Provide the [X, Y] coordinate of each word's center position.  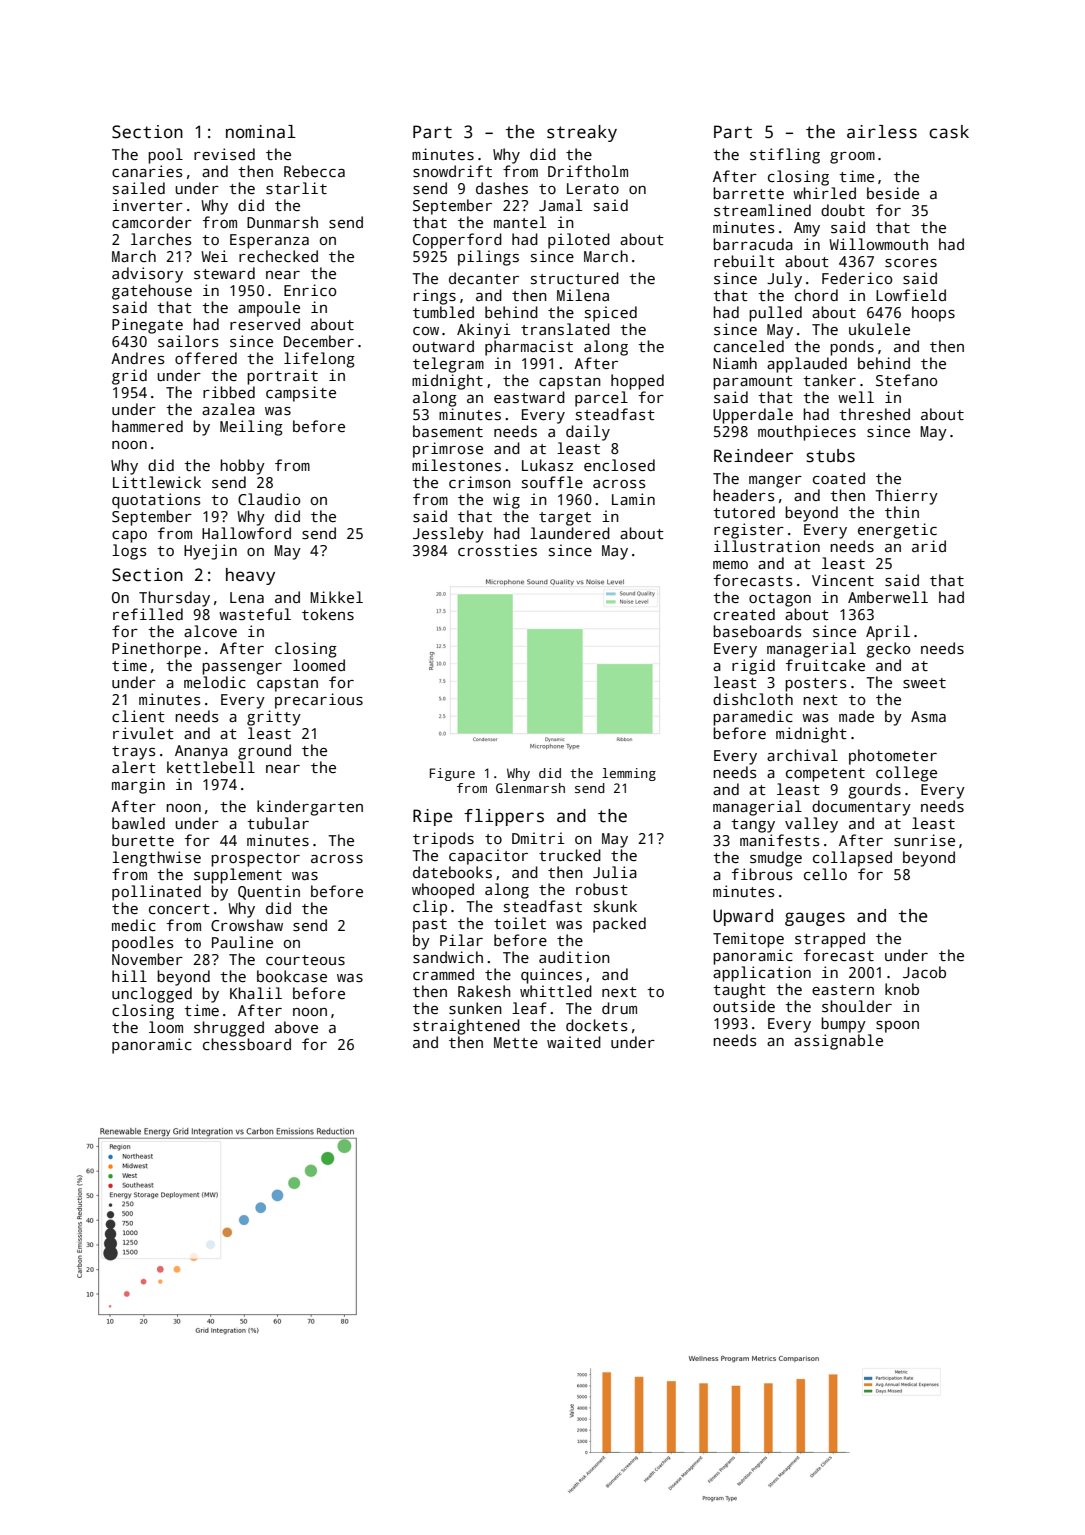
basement [448, 431]
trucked [570, 855]
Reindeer [753, 456]
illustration [767, 546]
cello [825, 874]
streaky [582, 133]
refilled [148, 614]
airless [882, 132]
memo [730, 565]
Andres [137, 358]
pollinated [156, 893]
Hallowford [246, 533]
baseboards [757, 631]
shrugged [229, 1029]
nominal [261, 132]
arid [929, 546]
